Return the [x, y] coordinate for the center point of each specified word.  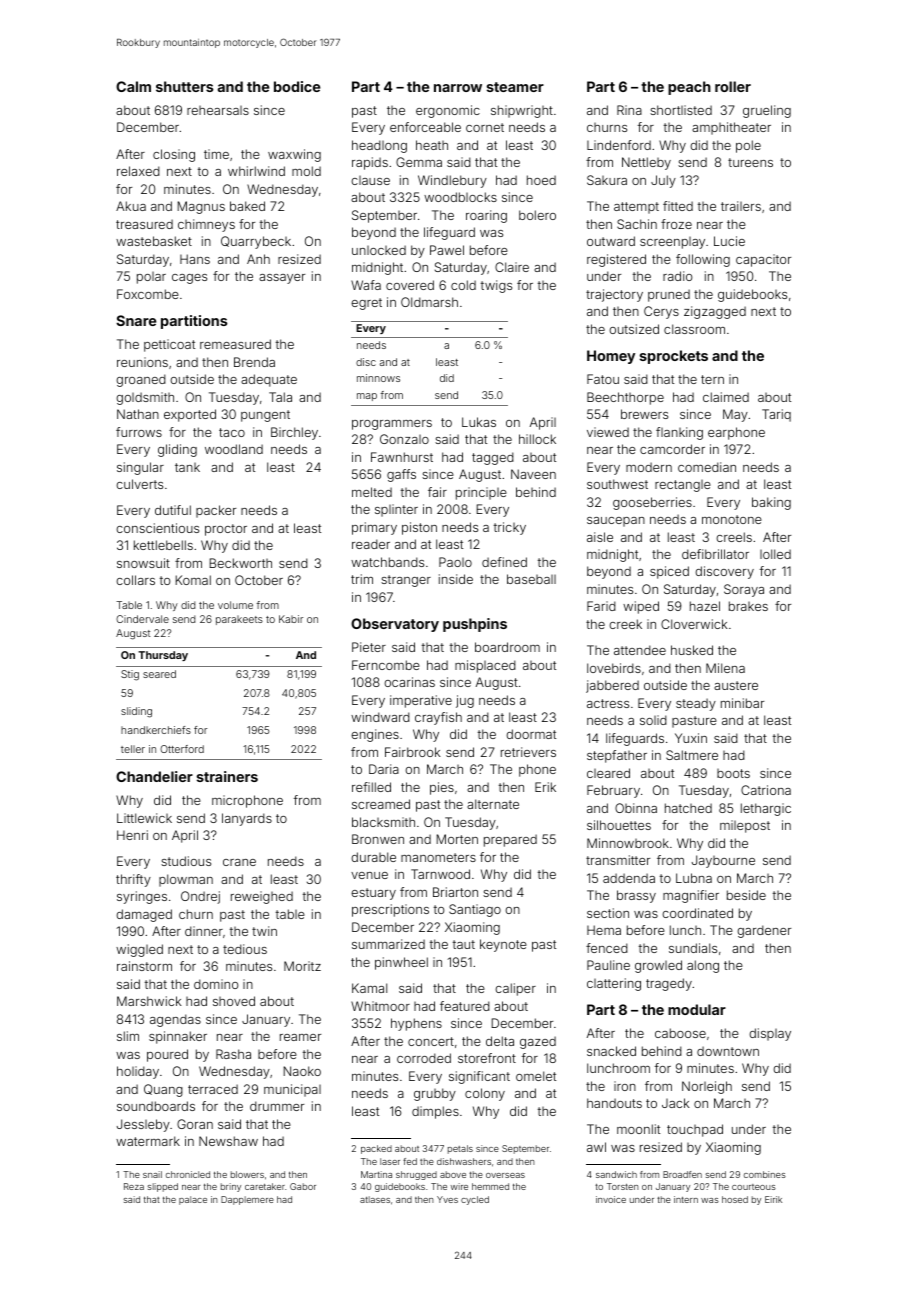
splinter [396, 510]
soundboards [156, 1106]
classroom [694, 329]
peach [689, 88]
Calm [133, 86]
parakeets [239, 620]
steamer [515, 87]
